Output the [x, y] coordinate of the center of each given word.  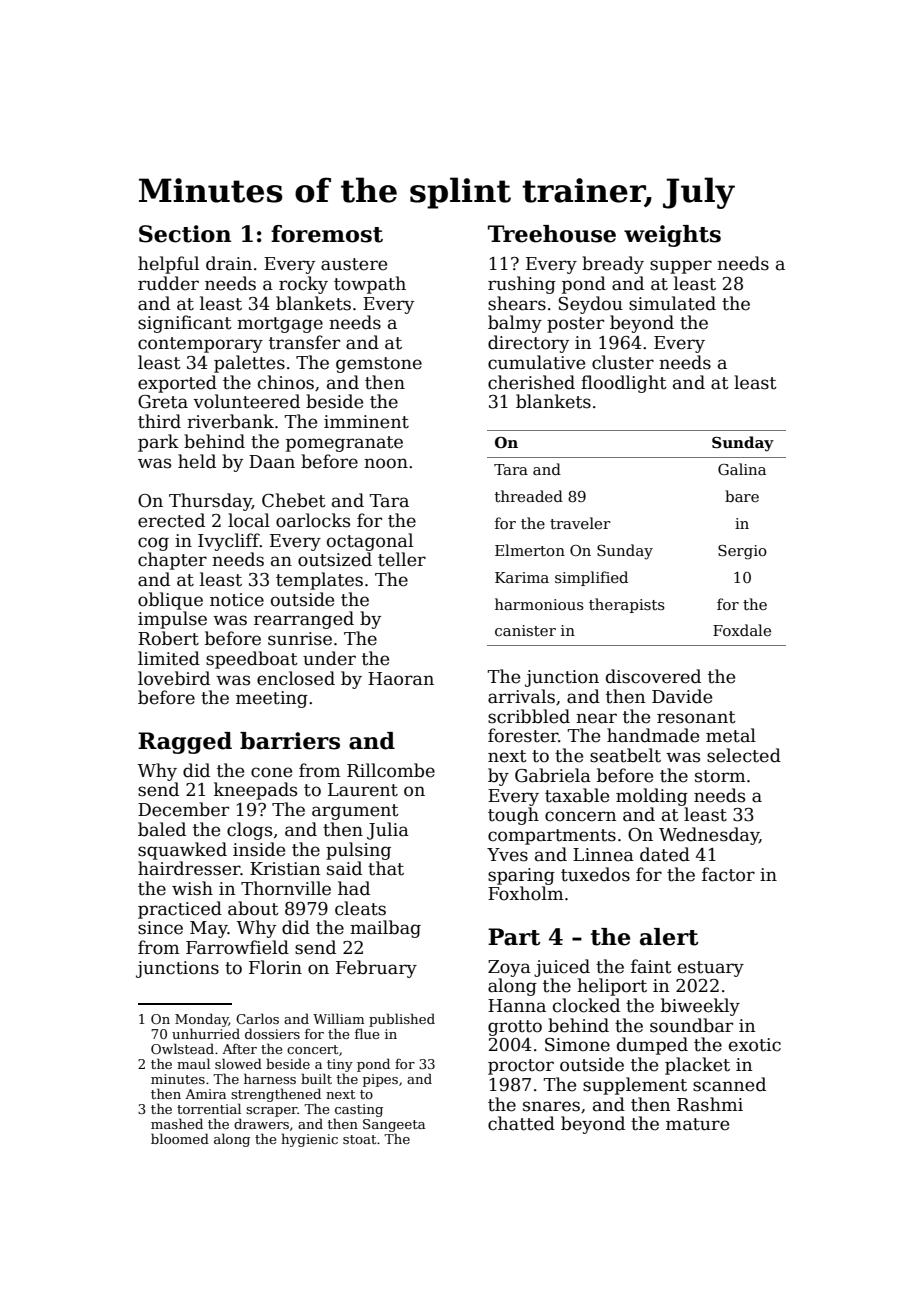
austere [354, 264]
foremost [327, 234]
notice [237, 600]
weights [672, 236]
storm [720, 776]
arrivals [521, 696]
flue [367, 1033]
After [239, 1049]
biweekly [700, 1007]
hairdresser [189, 868]
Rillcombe [391, 770]
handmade [653, 735]
